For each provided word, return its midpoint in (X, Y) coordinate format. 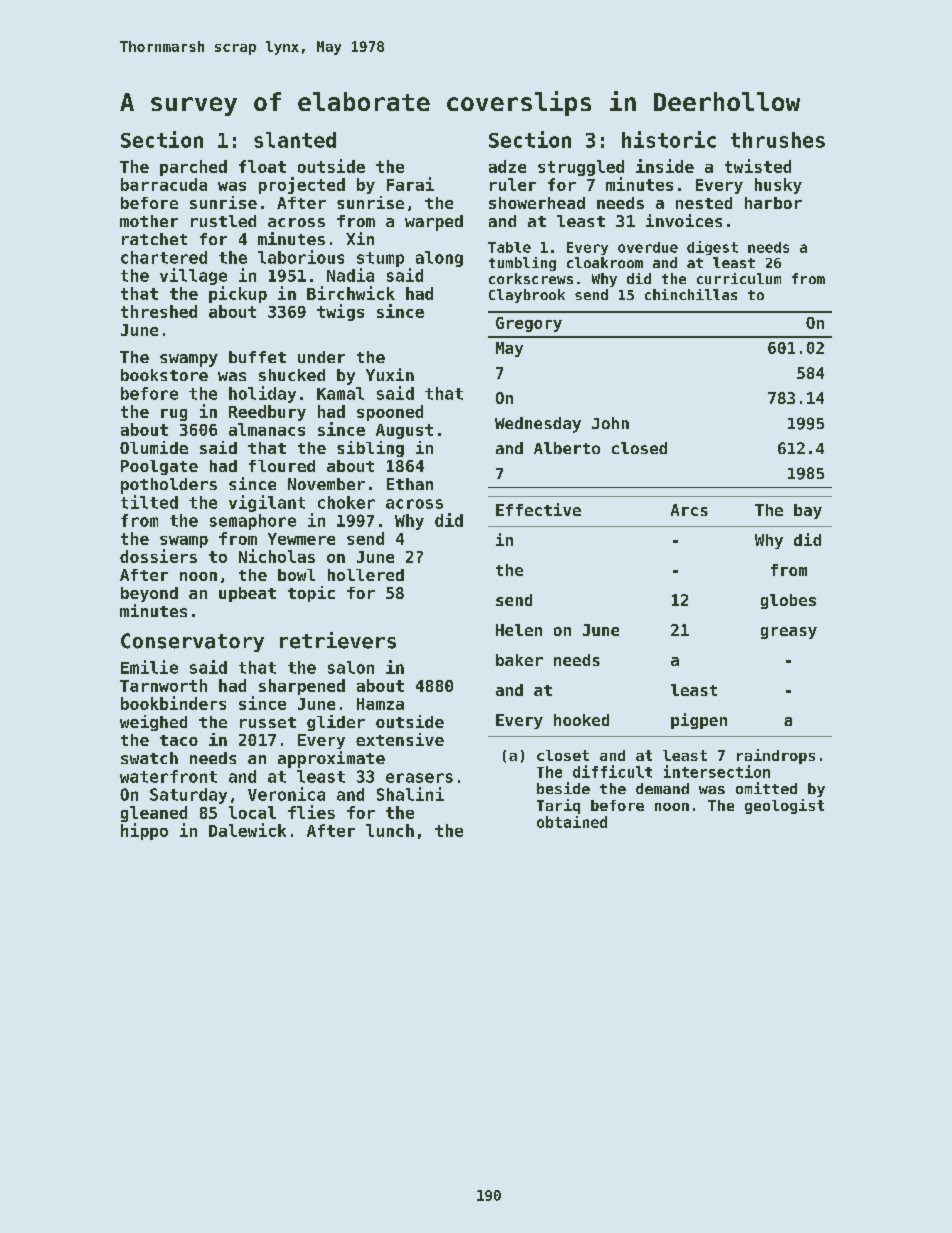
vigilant (267, 503)
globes (788, 601)
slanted (295, 140)
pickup (238, 294)
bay (808, 511)
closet (563, 755)
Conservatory (192, 642)
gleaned (154, 814)
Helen (519, 630)
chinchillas (691, 294)
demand (662, 788)
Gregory (529, 324)
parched (193, 168)
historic (669, 139)
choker (346, 502)
